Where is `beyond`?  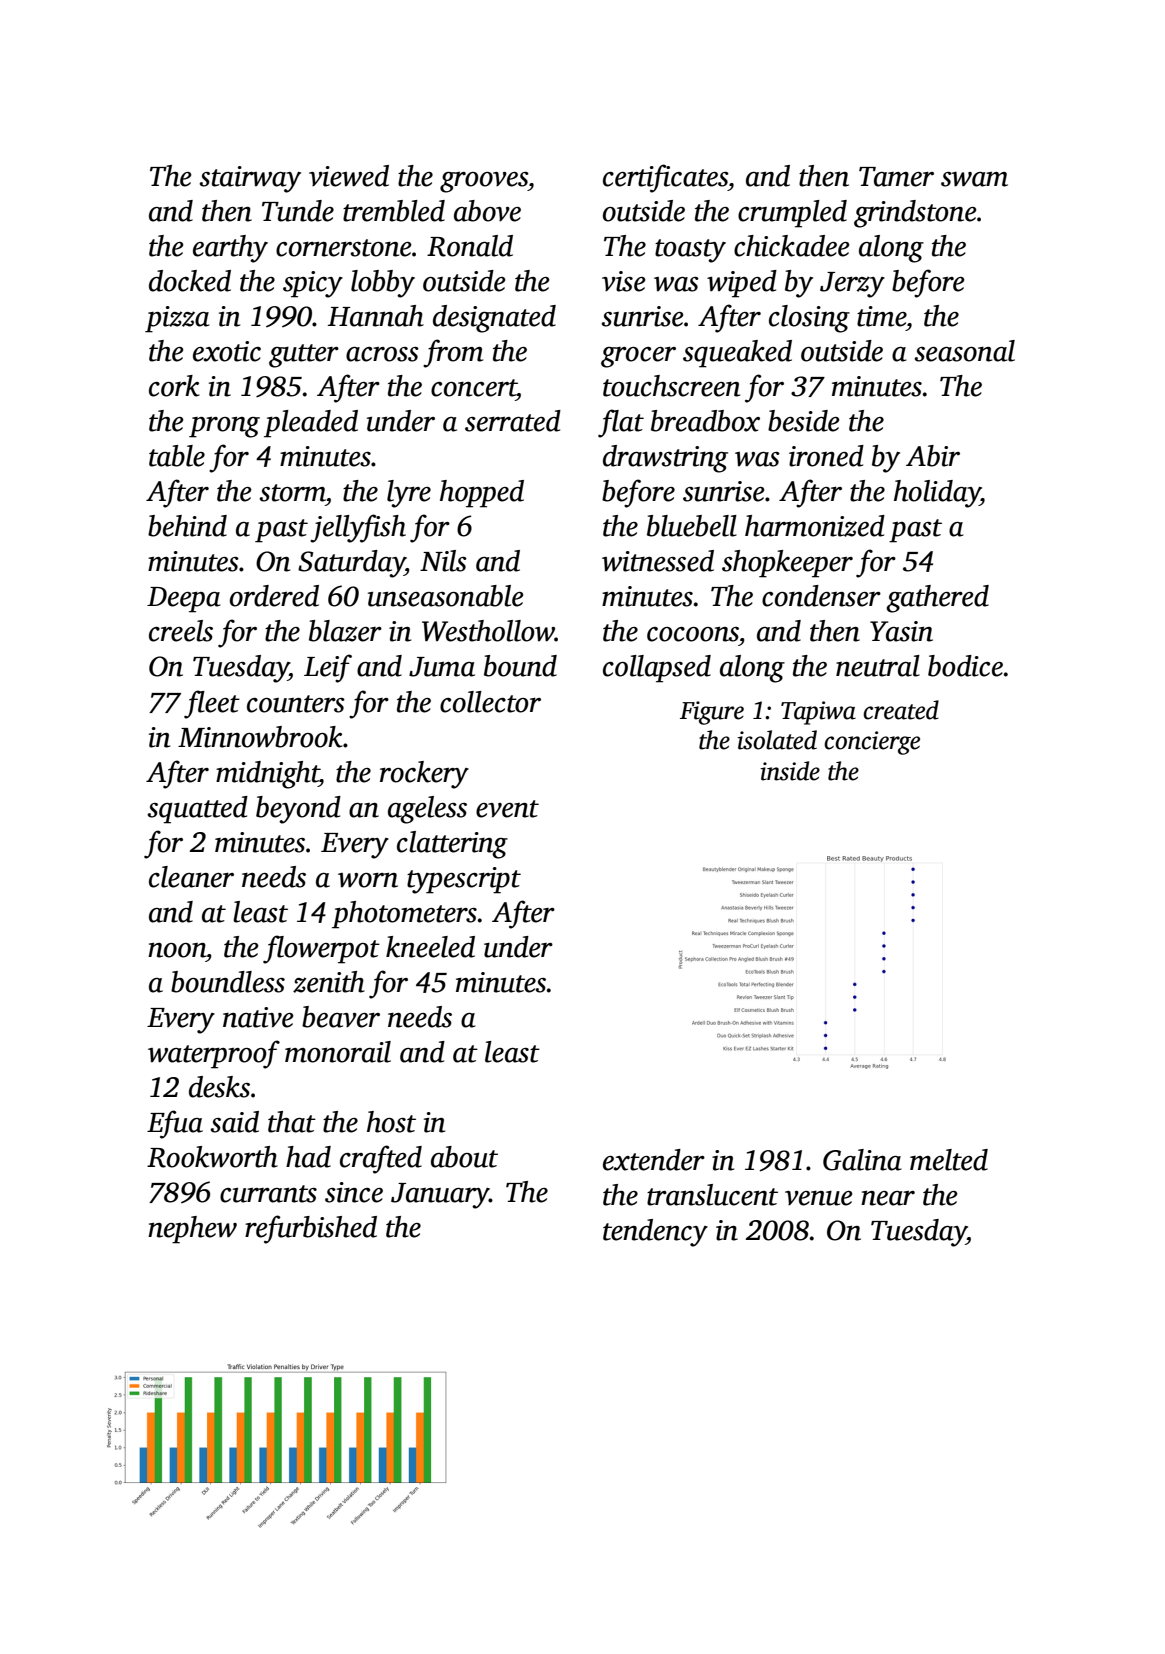
beyond is located at coordinates (298, 810).
